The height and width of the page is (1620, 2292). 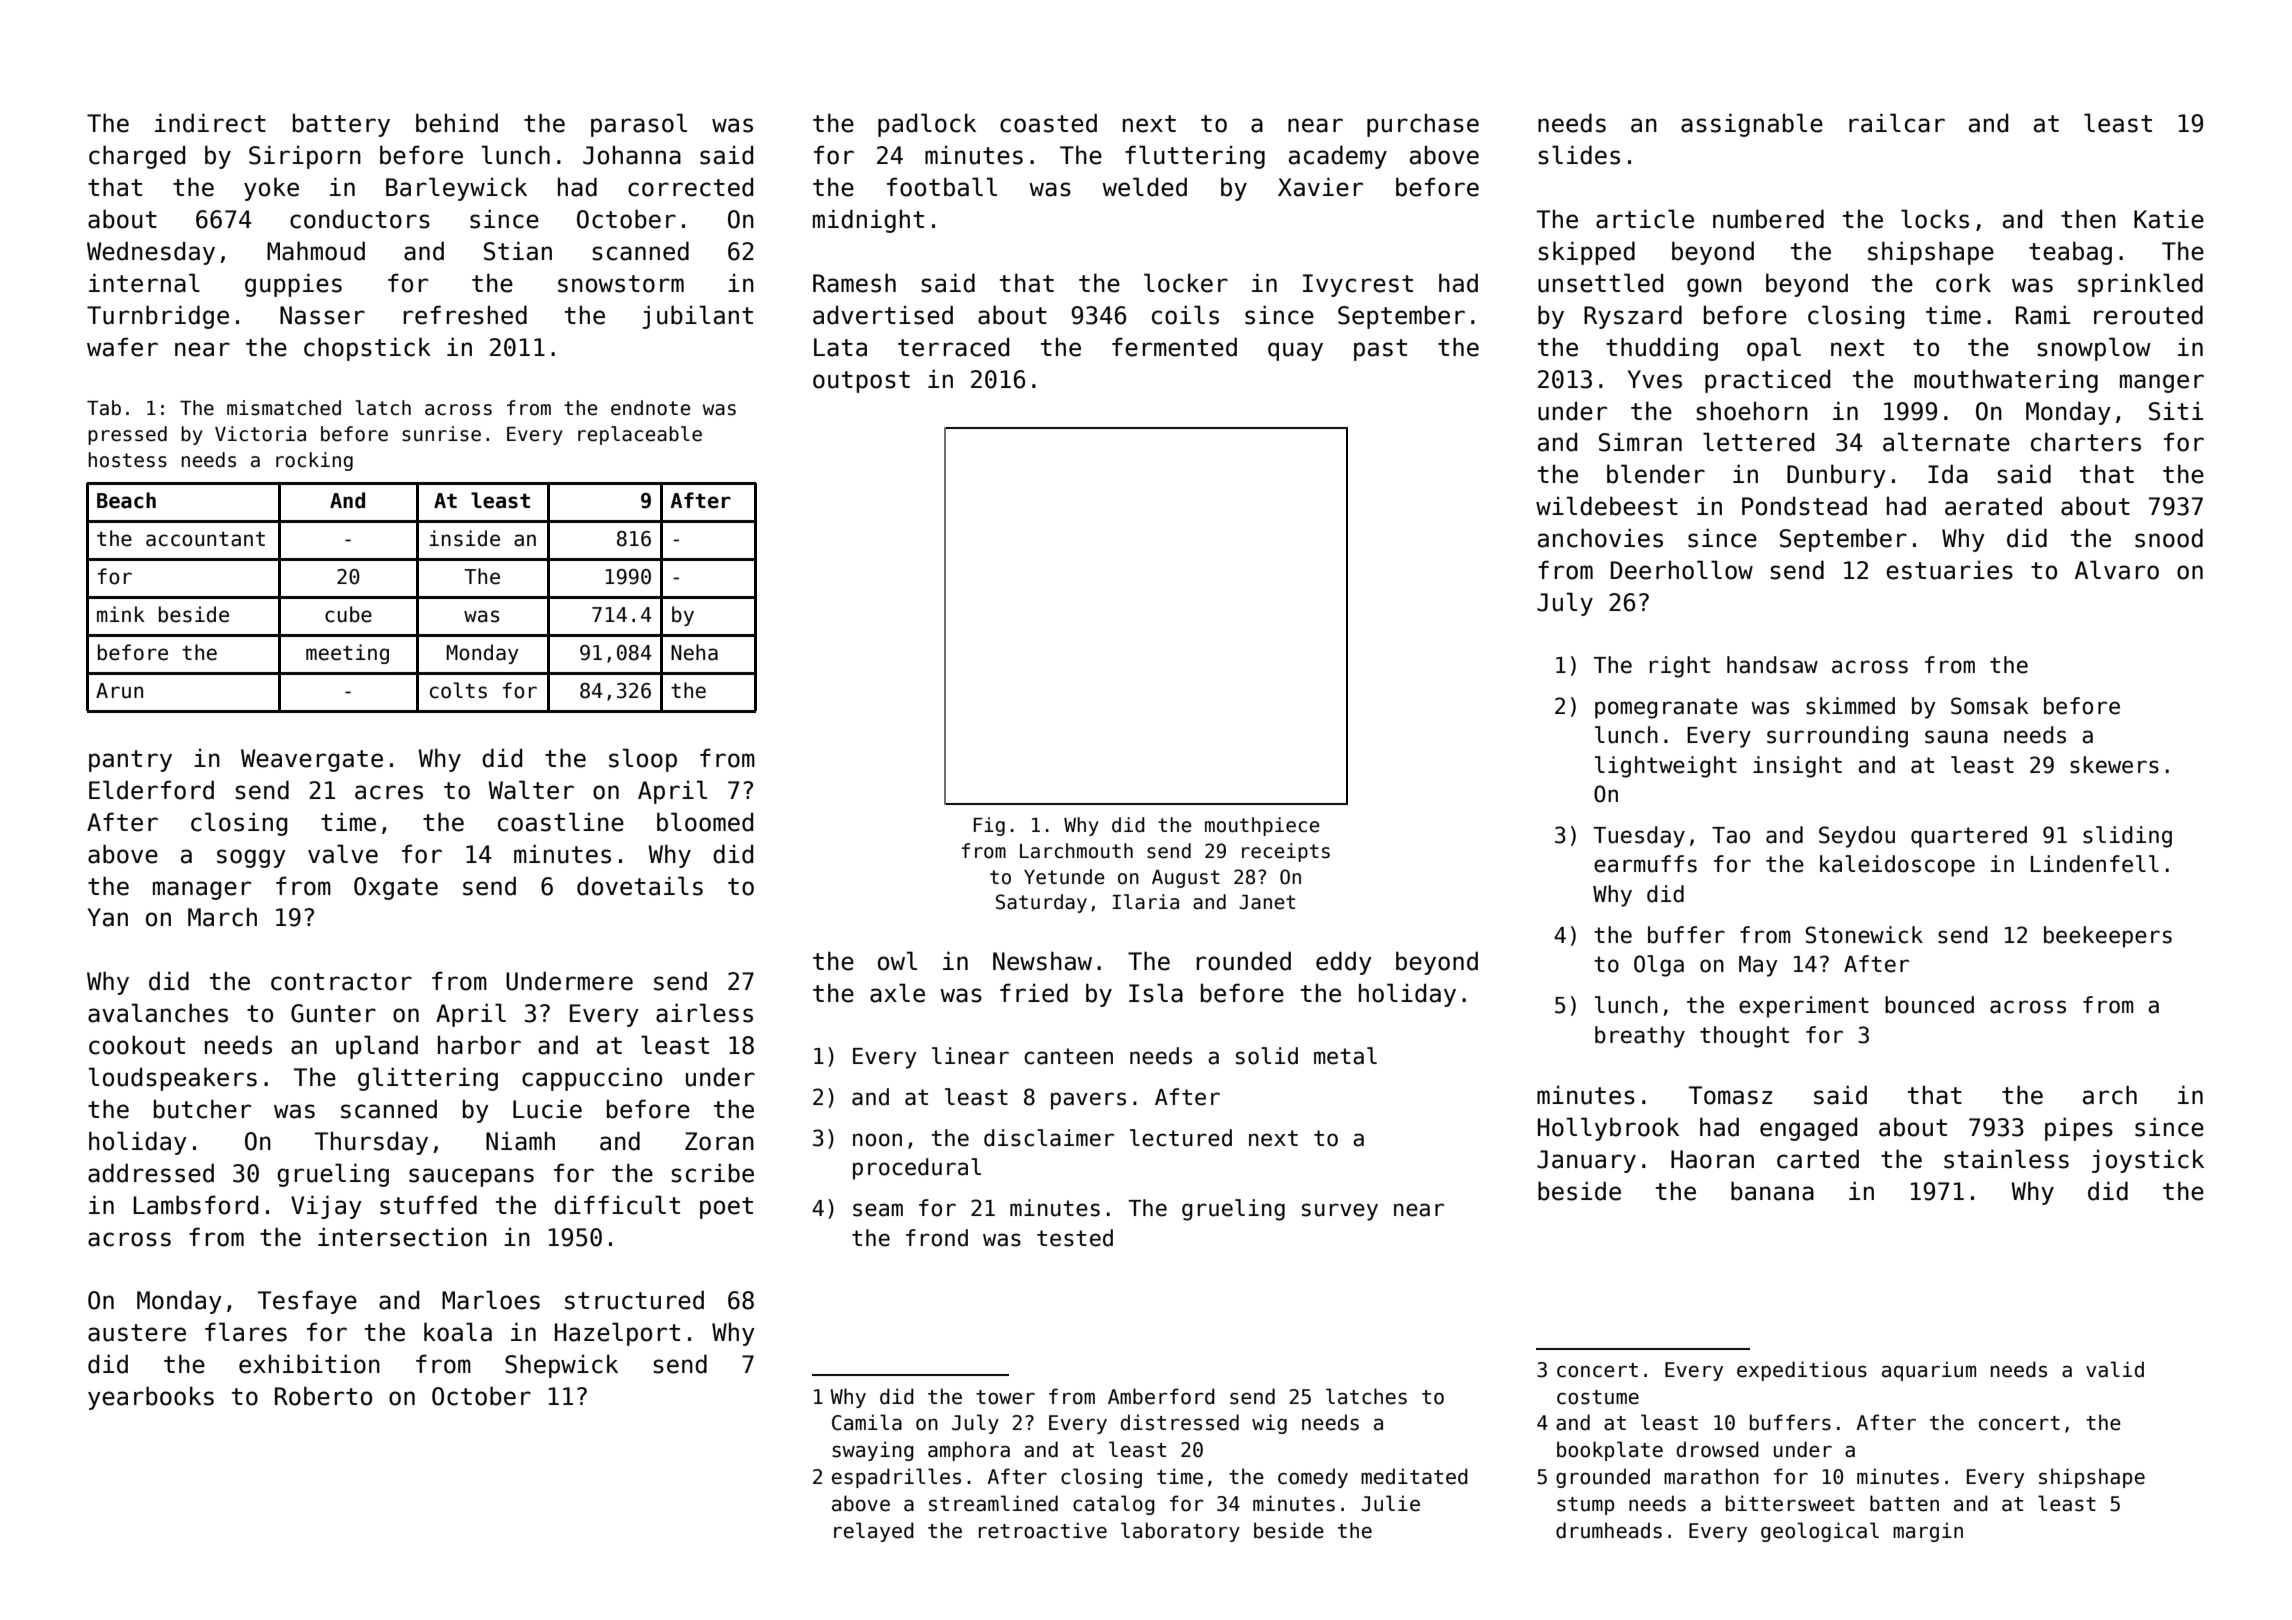 I want to click on addressed, so click(x=151, y=1173).
